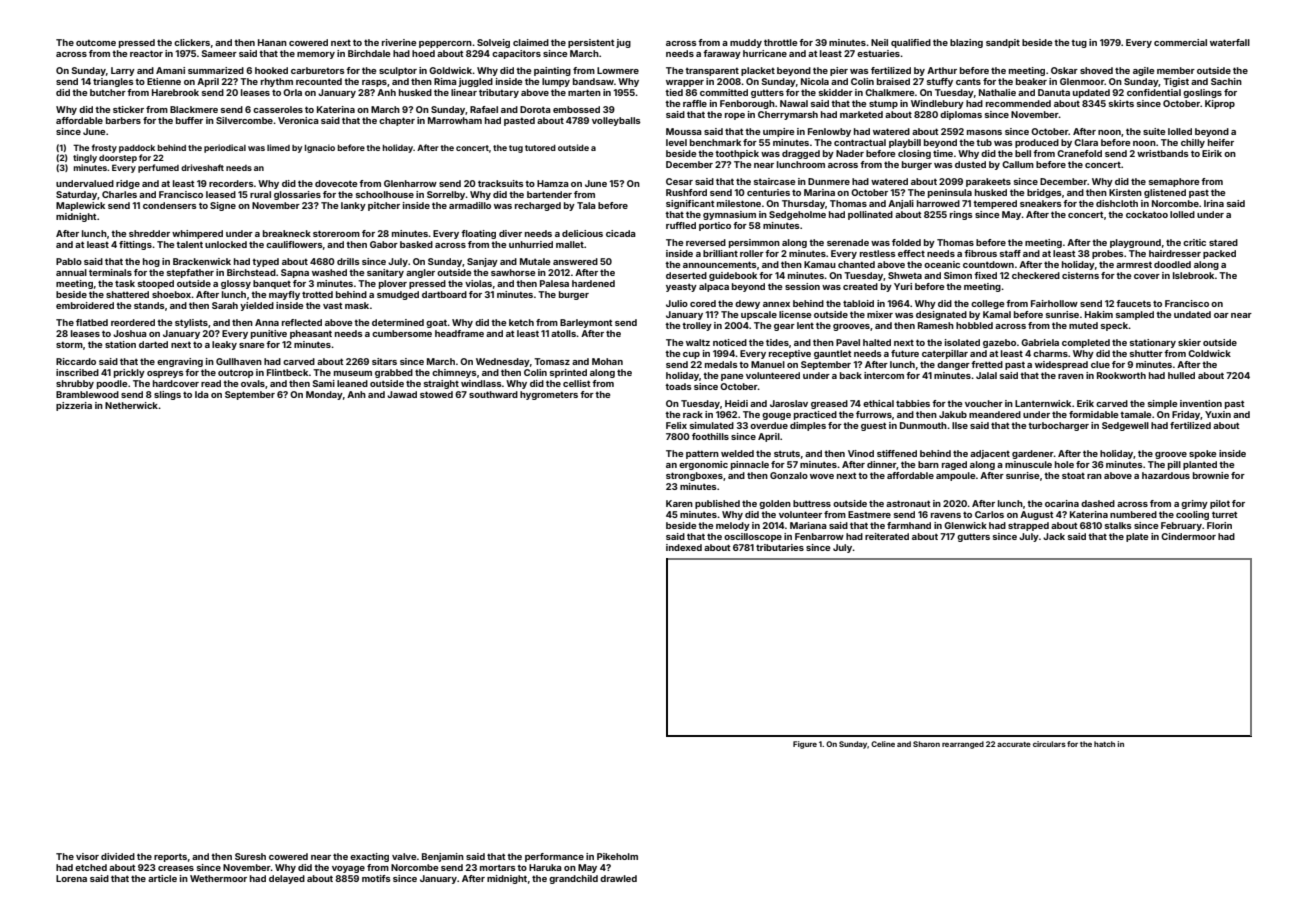  What do you see at coordinates (1104, 744) in the screenshot?
I see `hatch` at bounding box center [1104, 744].
